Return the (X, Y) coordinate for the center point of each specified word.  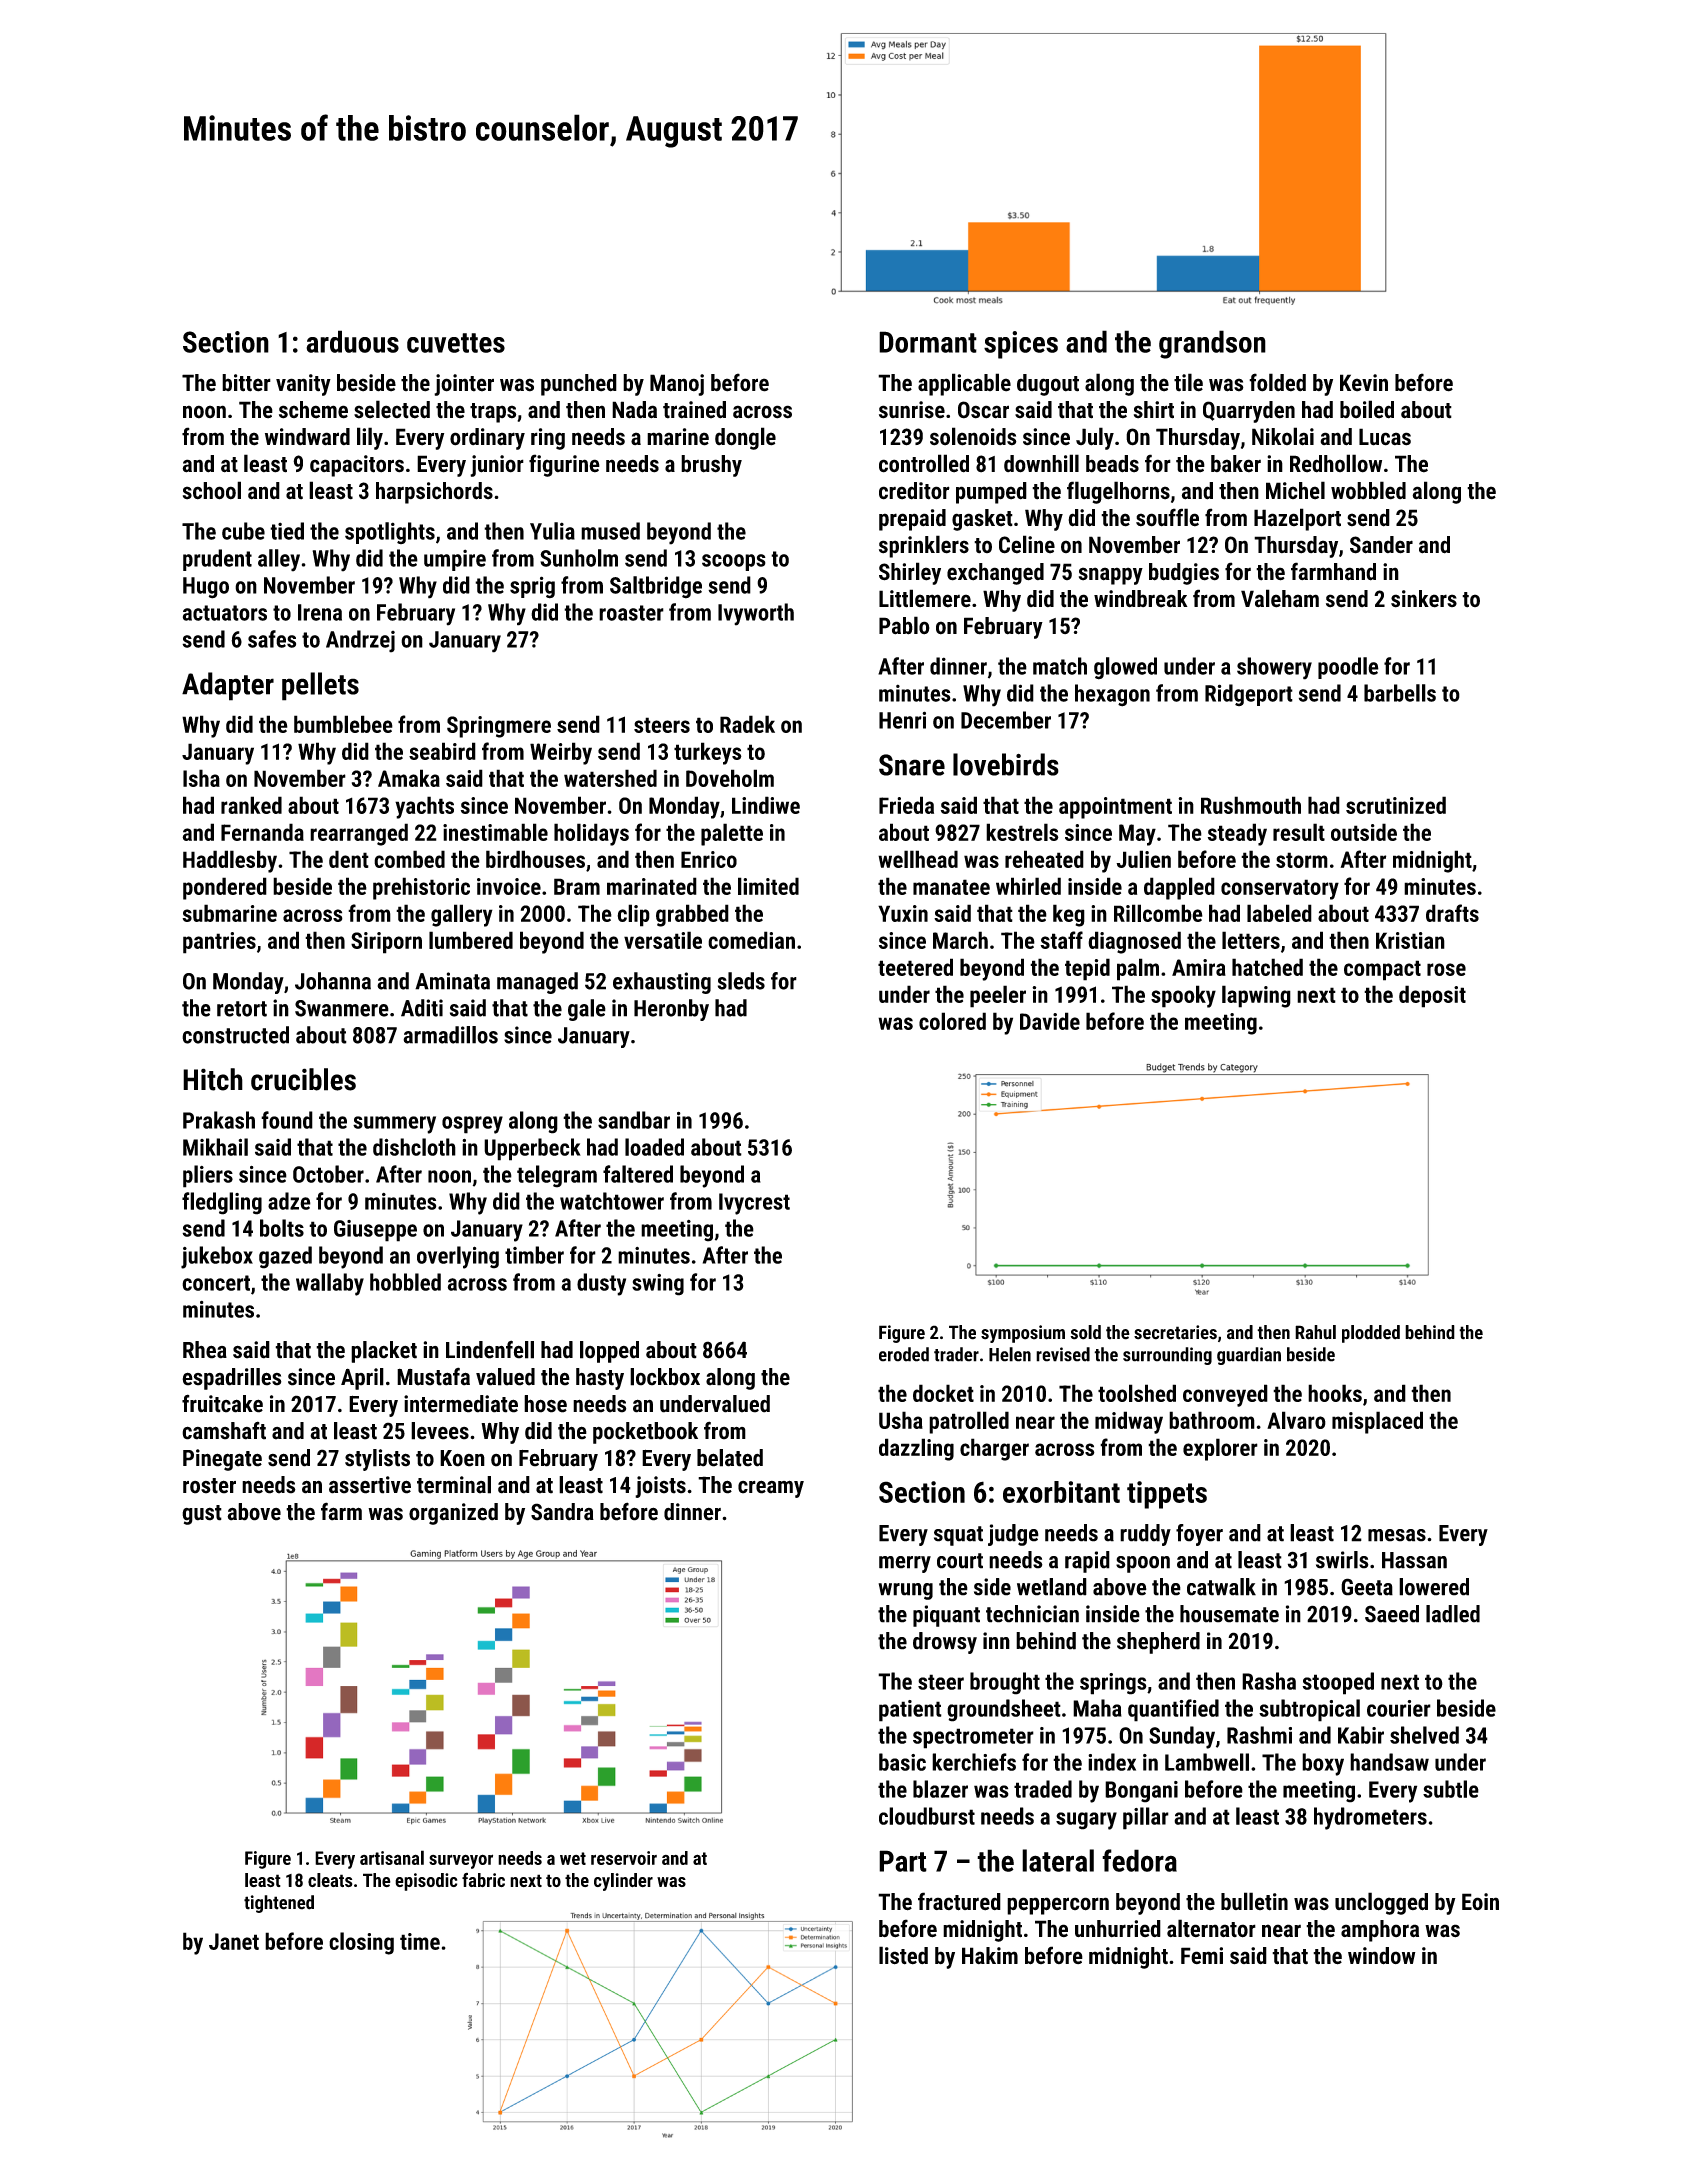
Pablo (904, 625)
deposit (1432, 996)
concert (216, 1283)
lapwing (1256, 996)
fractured (959, 1901)
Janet (234, 1941)
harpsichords (434, 493)
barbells (1400, 693)
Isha (201, 778)
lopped (609, 1352)
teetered (915, 967)
